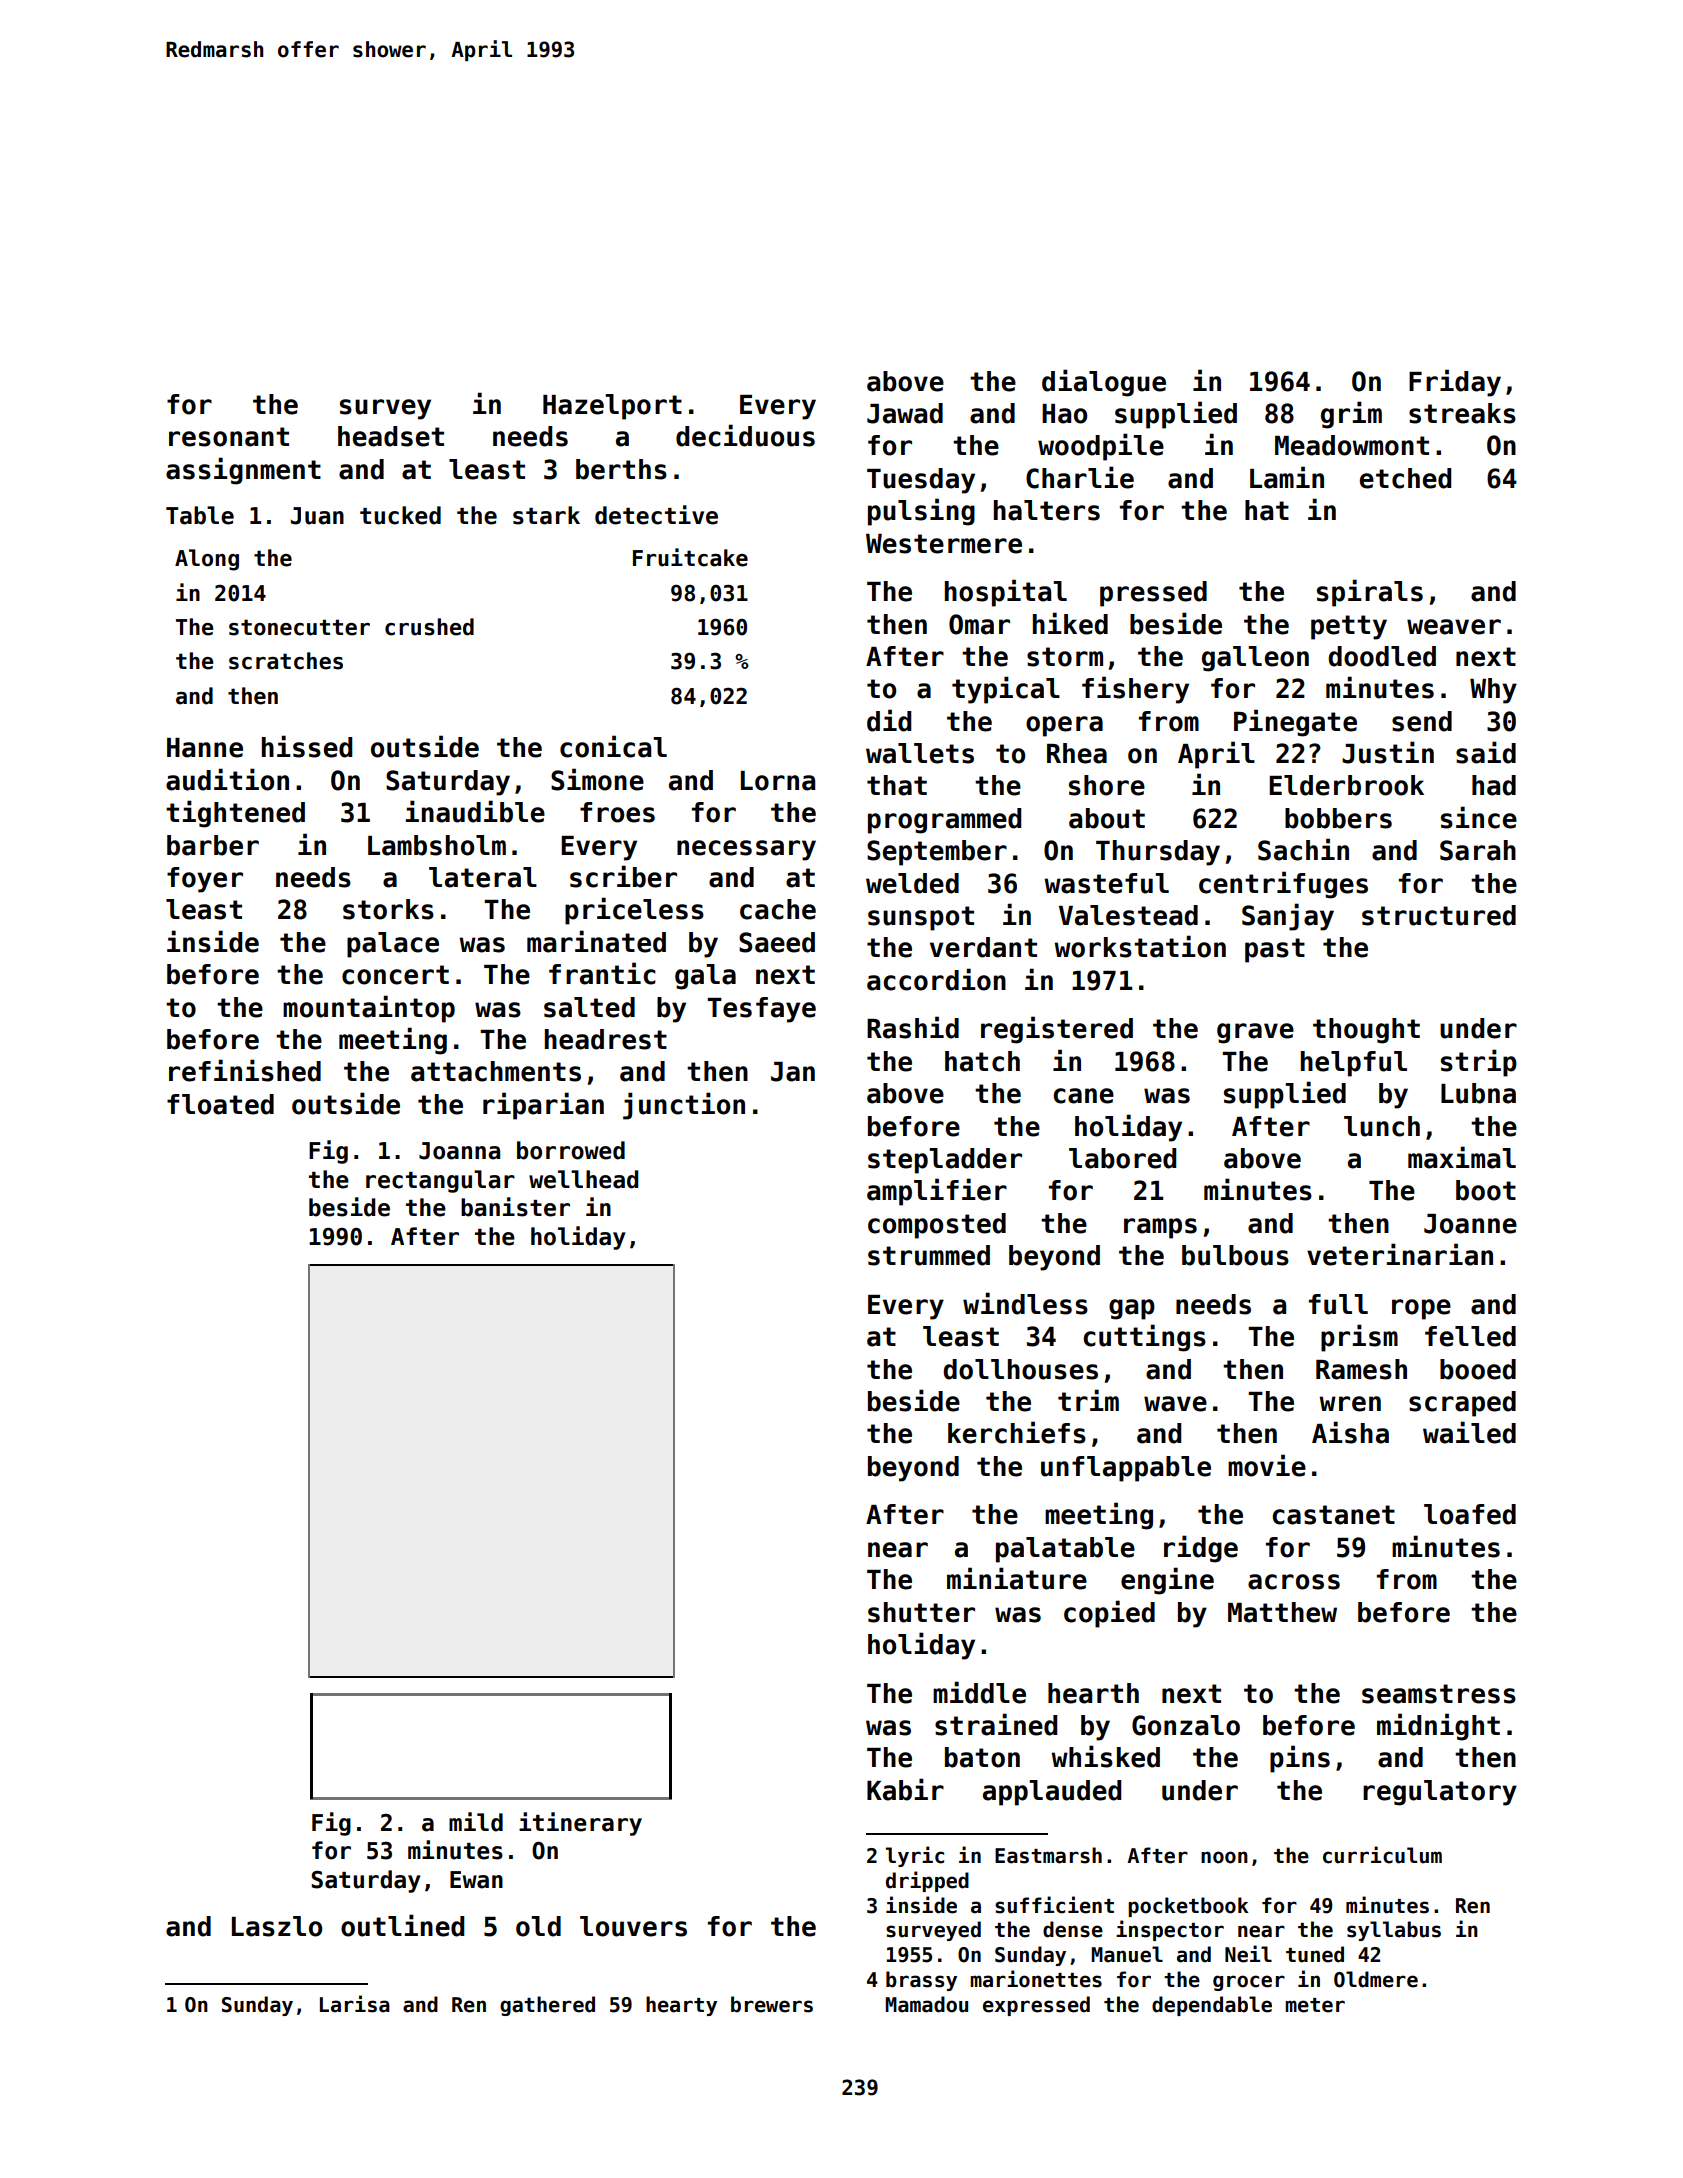 This screenshot has width=1683, height=2178. What do you see at coordinates (944, 821) in the screenshot?
I see `programmed` at bounding box center [944, 821].
